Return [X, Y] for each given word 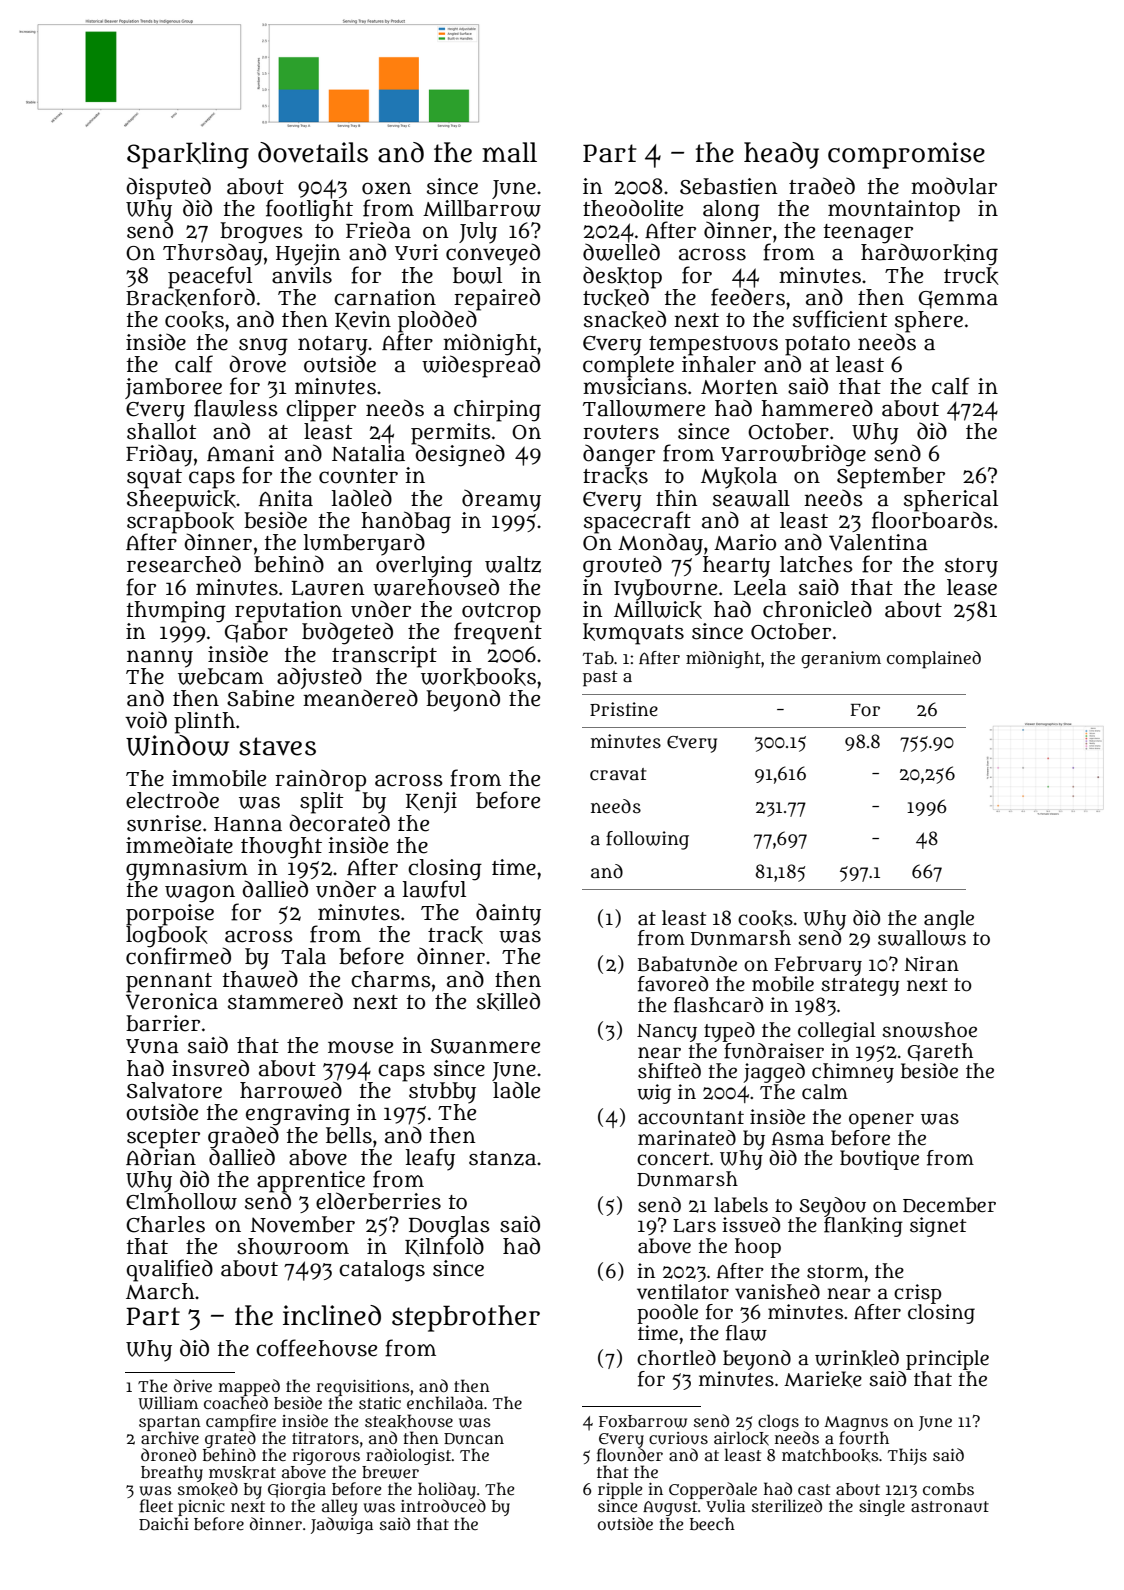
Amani [240, 453]
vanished [777, 1292]
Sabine [260, 698]
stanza [502, 1158]
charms [391, 979]
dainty [508, 914]
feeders [748, 297]
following [647, 840]
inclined [332, 1315]
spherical [951, 500]
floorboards [932, 520]
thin [677, 498]
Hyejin [308, 255]
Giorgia [297, 1491]
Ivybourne [665, 589]
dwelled [621, 252]
